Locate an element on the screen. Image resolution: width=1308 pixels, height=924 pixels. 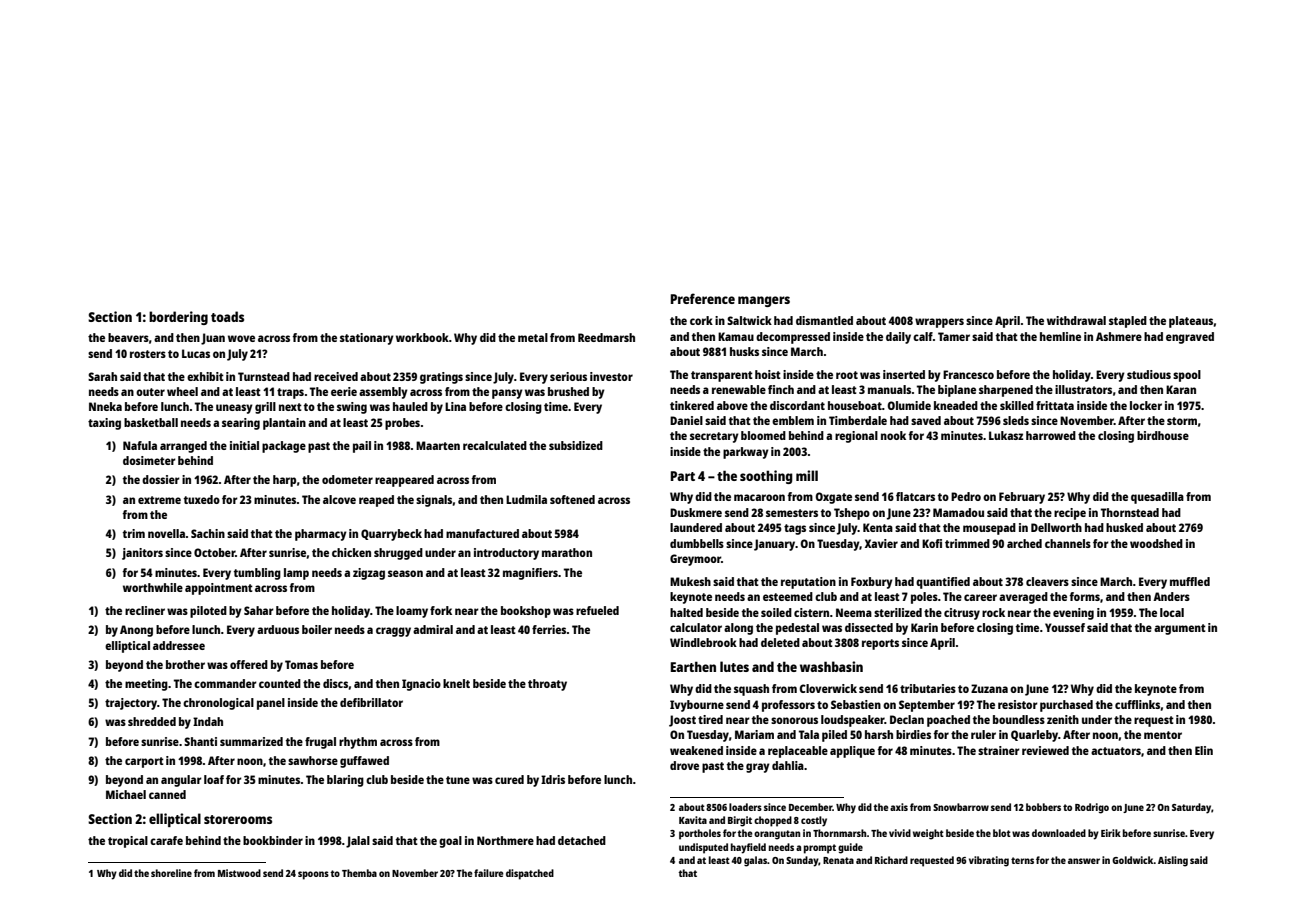
Reedmarsh is located at coordinates (606, 337).
